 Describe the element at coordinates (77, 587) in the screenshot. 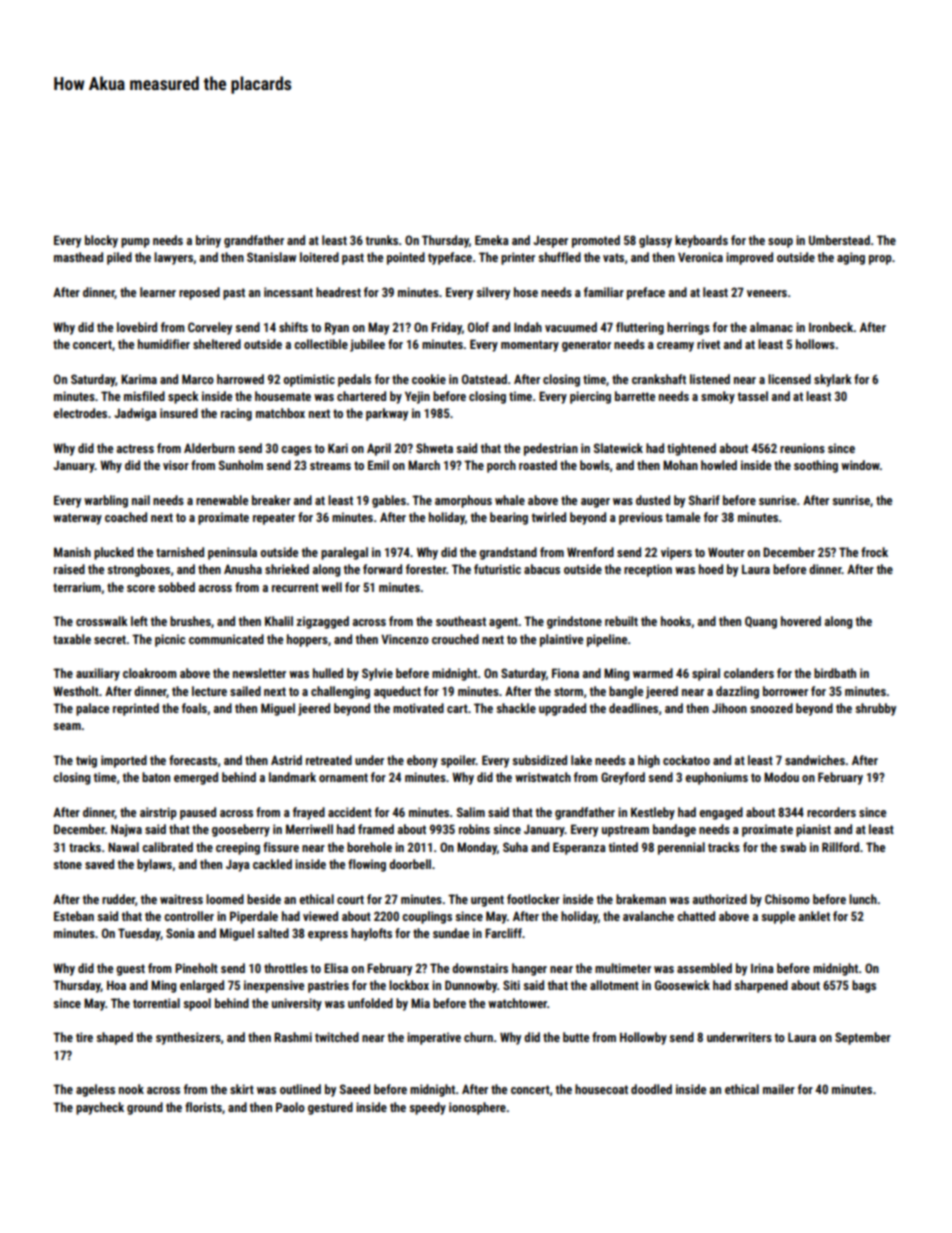

I see `terrarium` at that location.
